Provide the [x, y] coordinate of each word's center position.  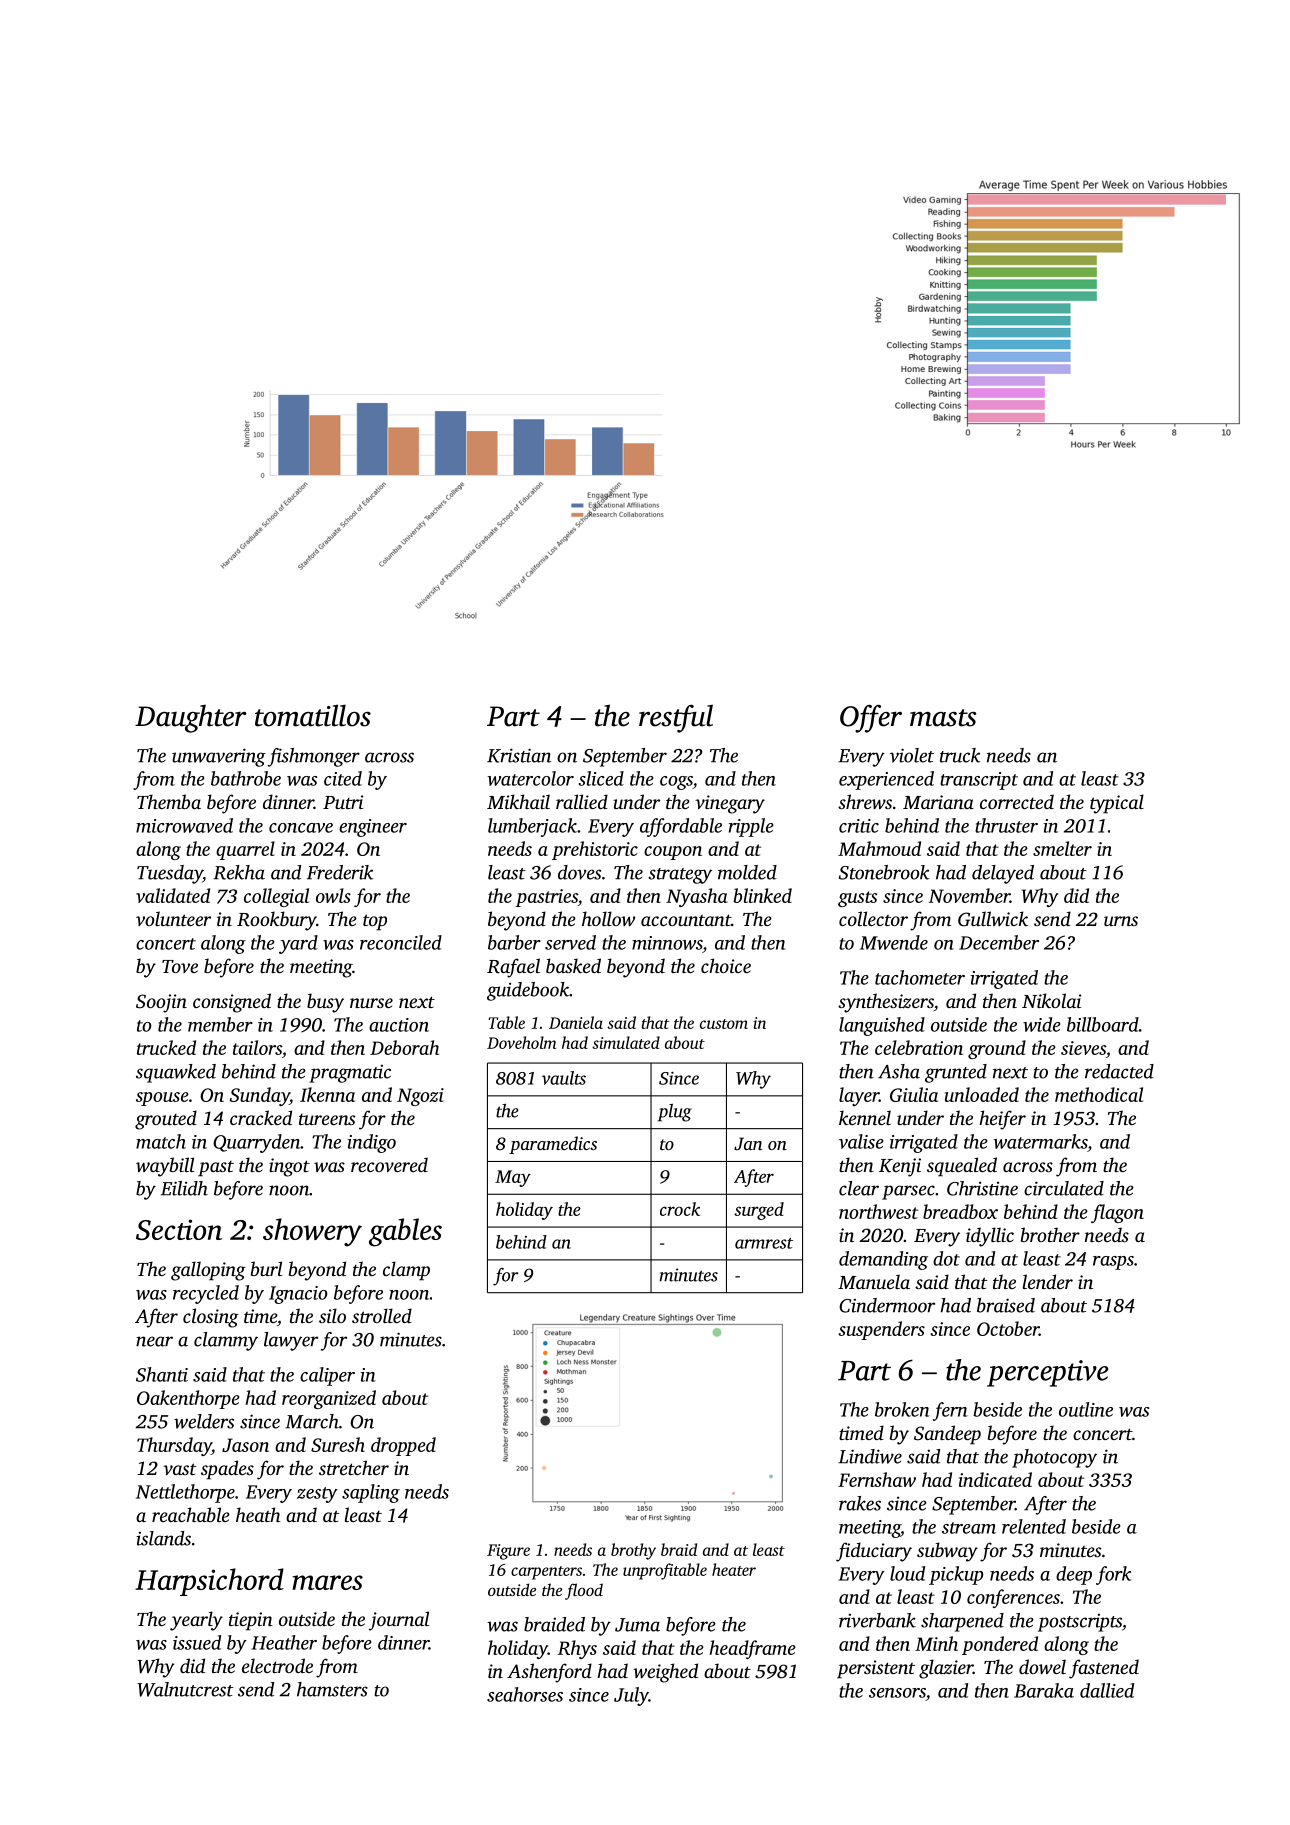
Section [179, 1229]
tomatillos [313, 715]
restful [676, 718]
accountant [686, 920]
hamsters [332, 1689]
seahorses [525, 1694]
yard [298, 944]
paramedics [553, 1145]
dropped [403, 1446]
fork [1113, 1575]
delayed [1003, 874]
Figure [508, 1552]
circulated [1064, 1188]
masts [943, 718]
